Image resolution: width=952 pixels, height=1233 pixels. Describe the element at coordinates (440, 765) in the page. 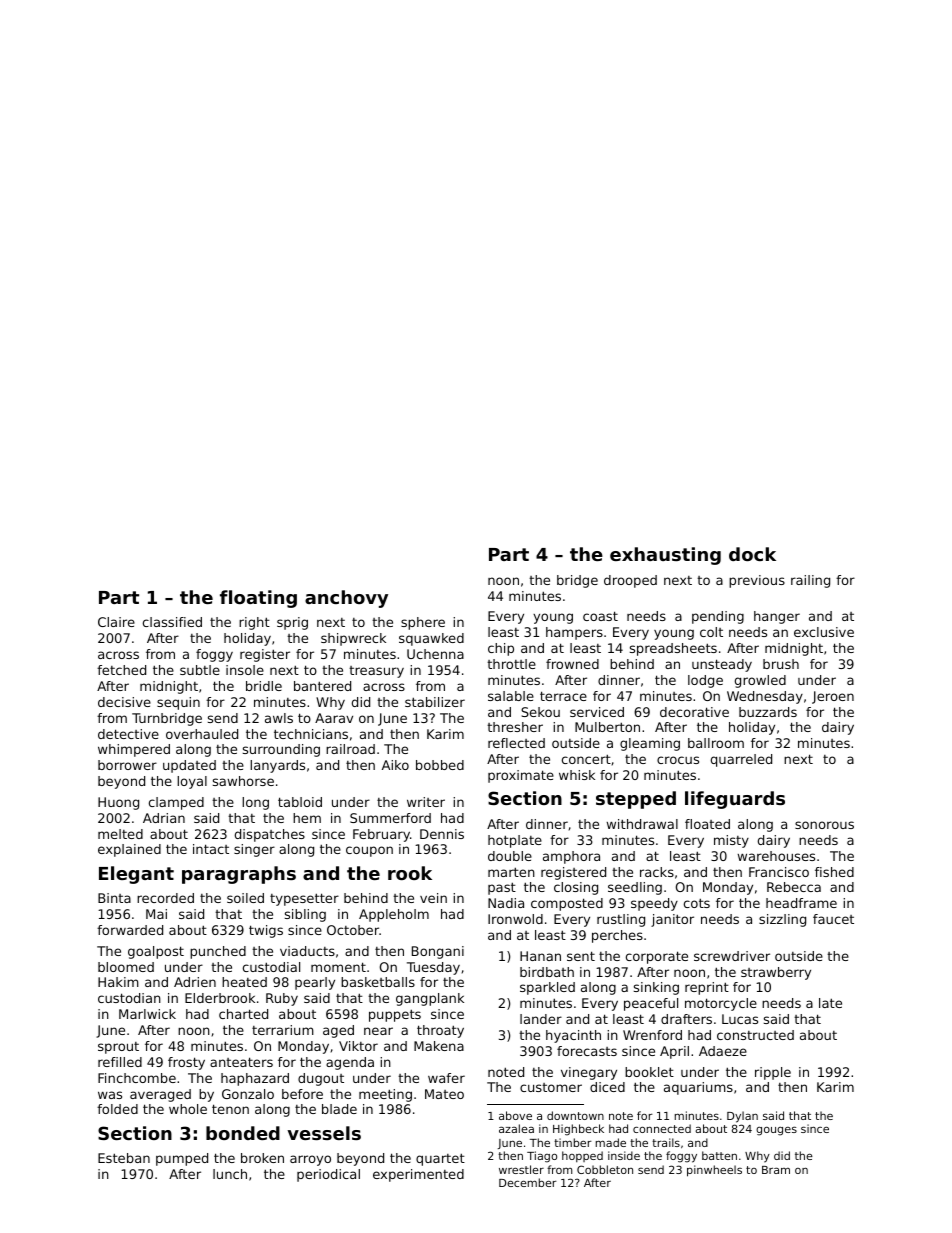

I see `bobbed` at that location.
